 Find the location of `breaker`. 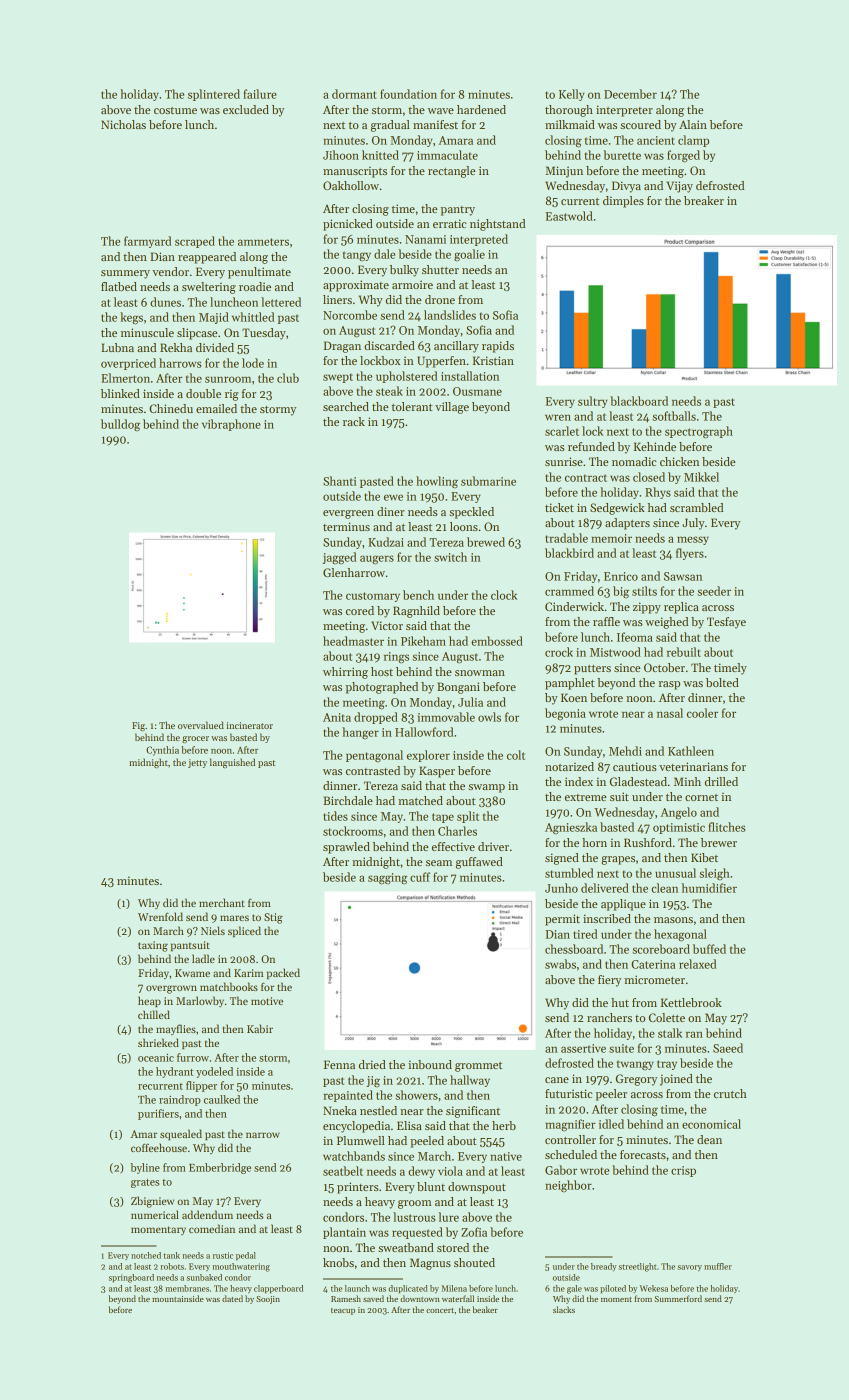

breaker is located at coordinates (704, 200).
